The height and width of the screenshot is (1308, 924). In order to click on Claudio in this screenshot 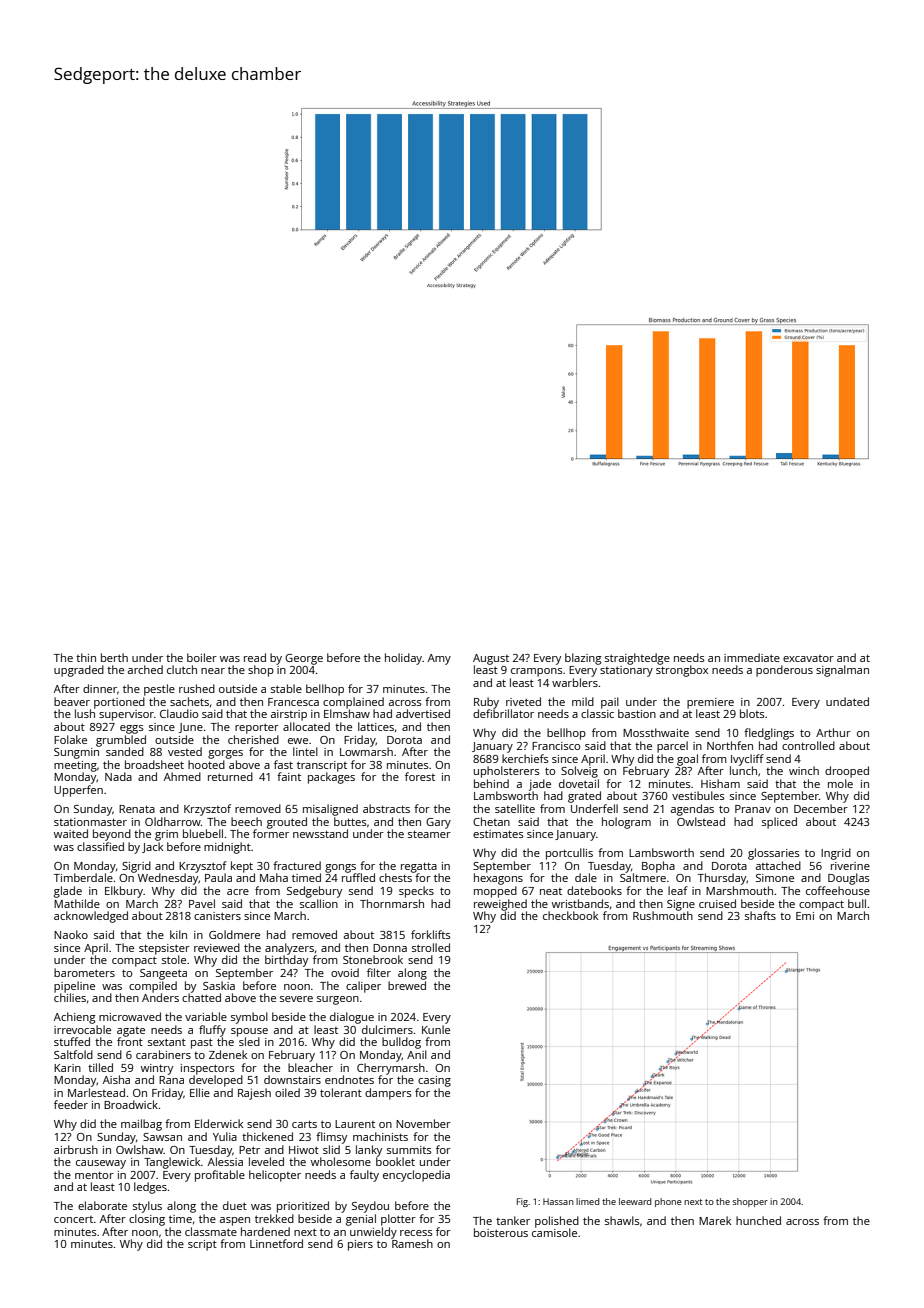, I will do `click(179, 713)`.
